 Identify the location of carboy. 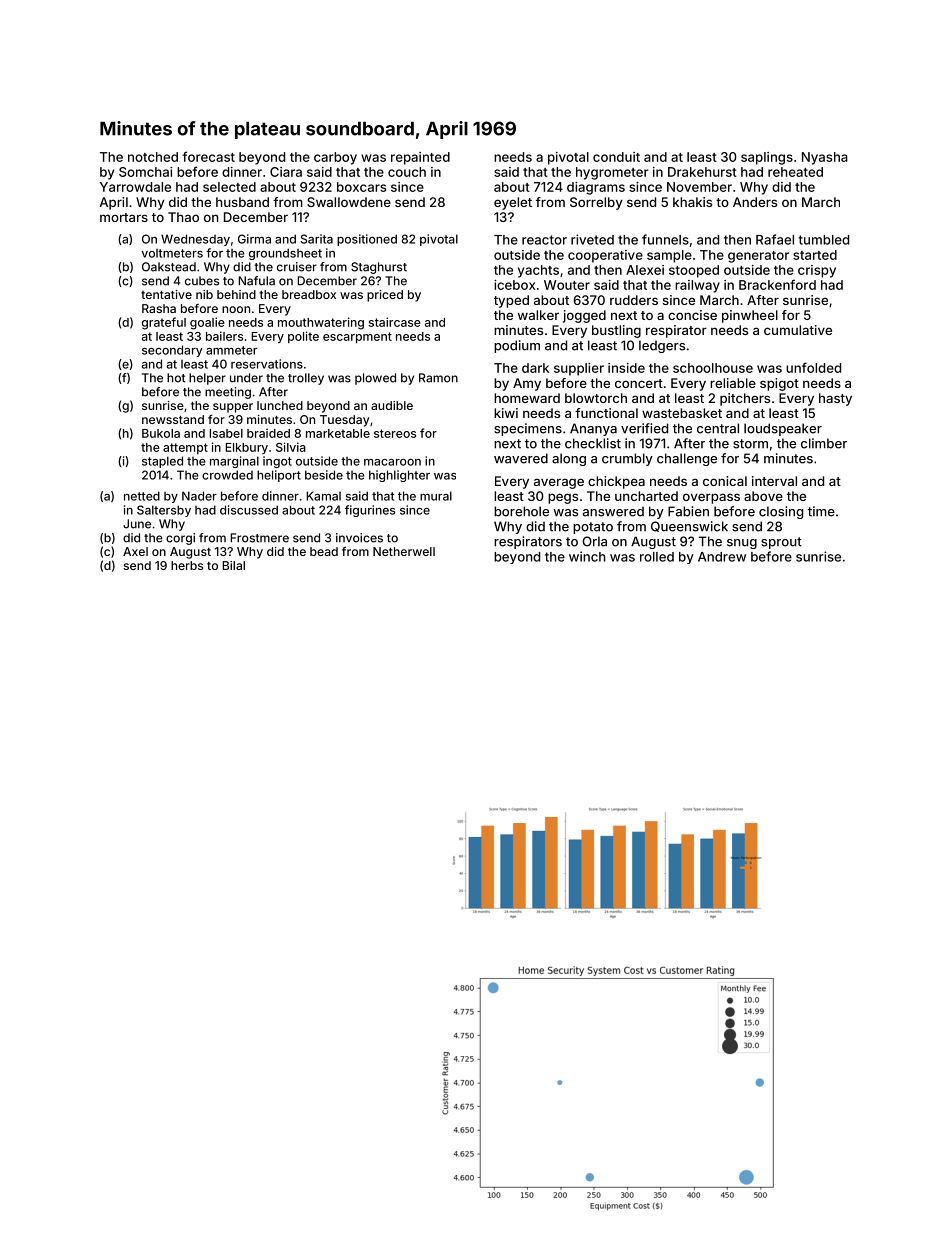
(335, 158).
